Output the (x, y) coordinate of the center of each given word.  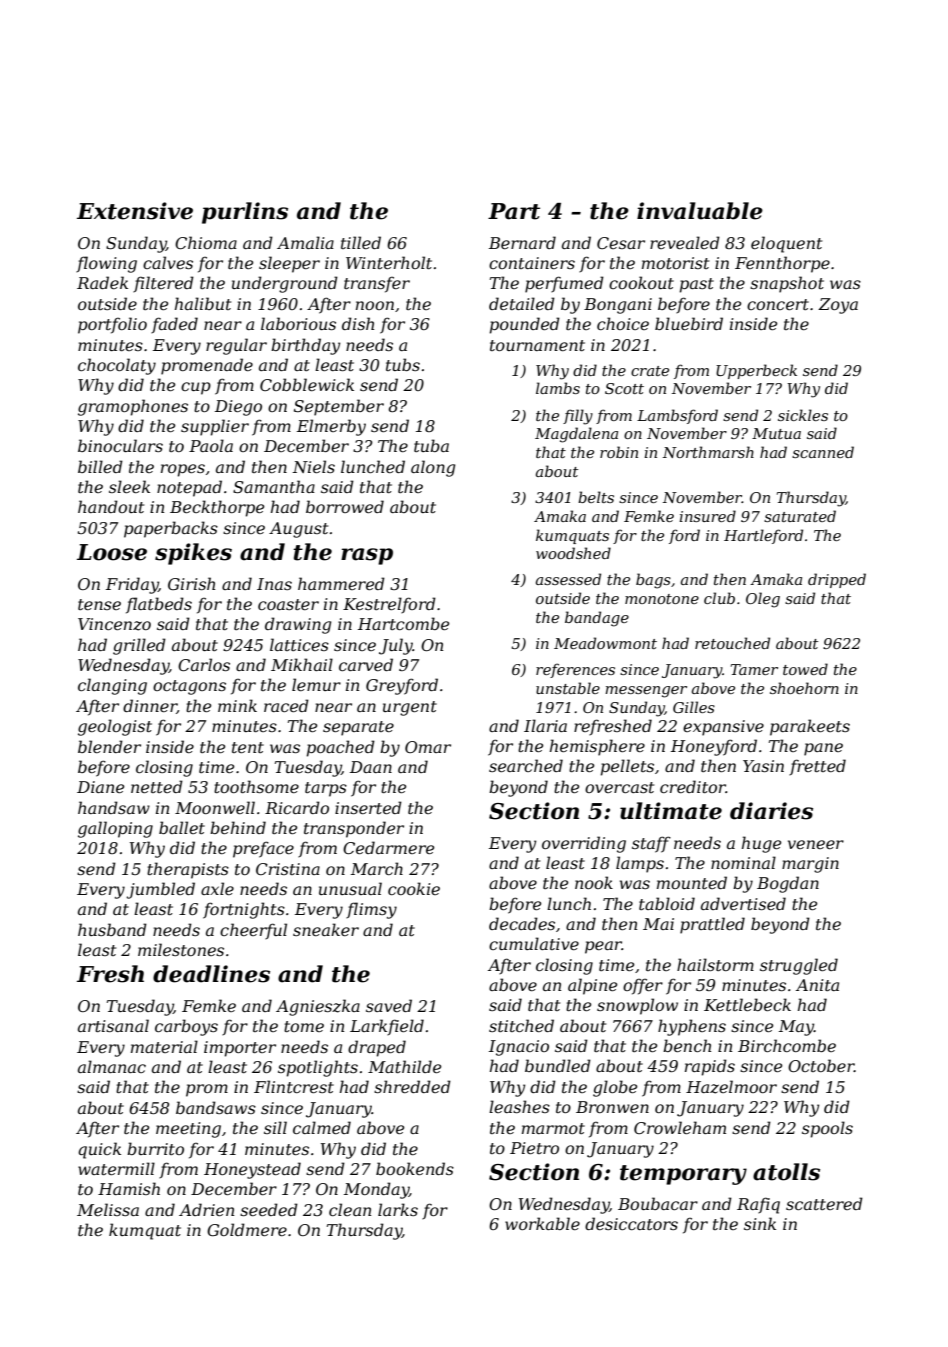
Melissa (108, 1209)
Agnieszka (318, 1007)
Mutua (776, 433)
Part (514, 211)
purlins (245, 213)
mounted (692, 882)
